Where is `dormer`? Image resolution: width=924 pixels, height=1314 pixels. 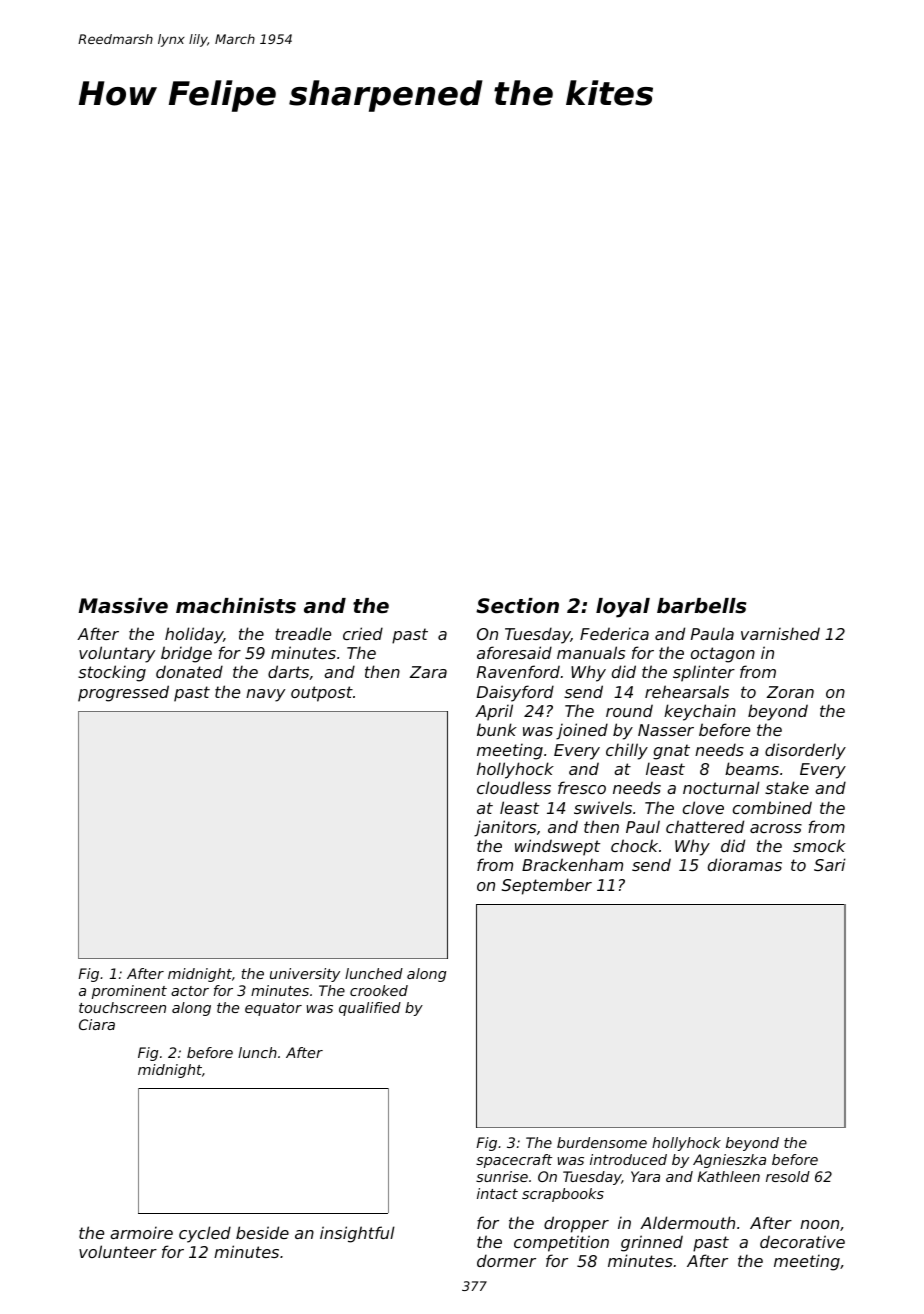
dormer is located at coordinates (506, 1260).
